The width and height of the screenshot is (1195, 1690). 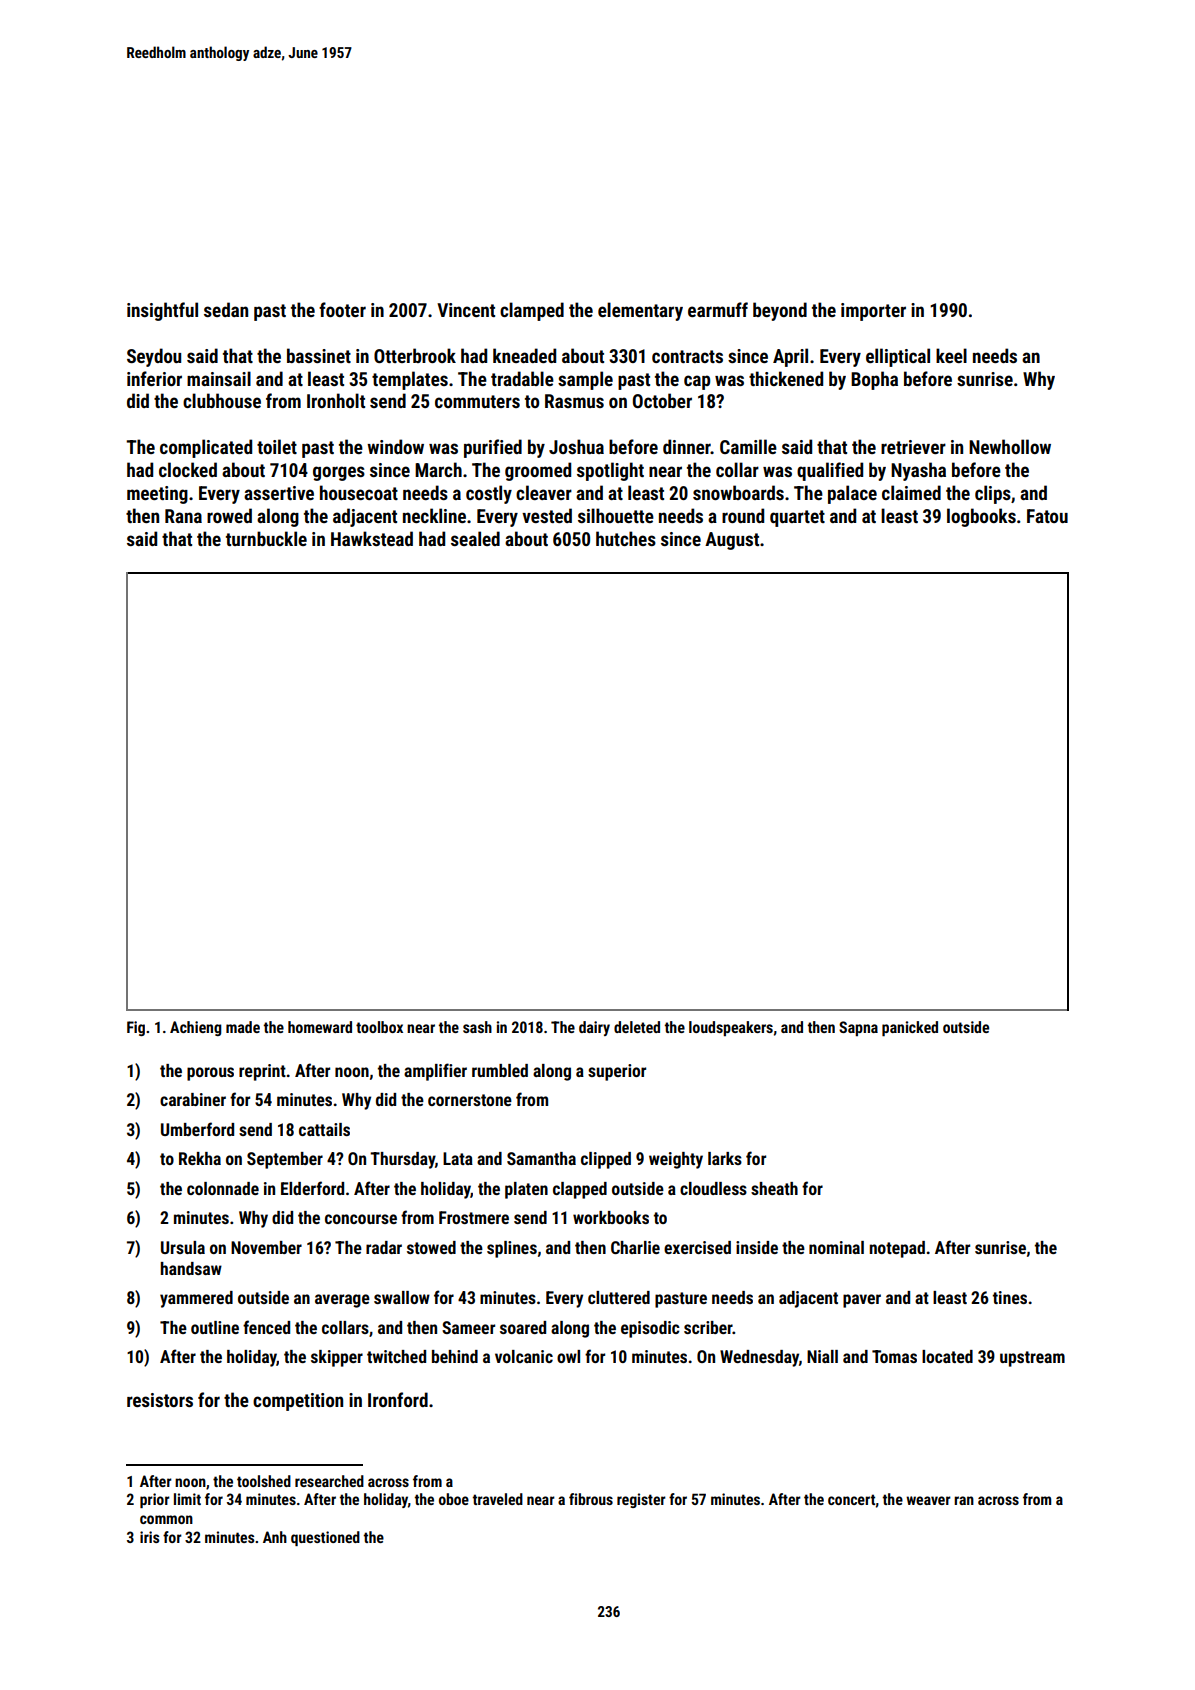 I want to click on loudspeakers, so click(x=731, y=1028).
